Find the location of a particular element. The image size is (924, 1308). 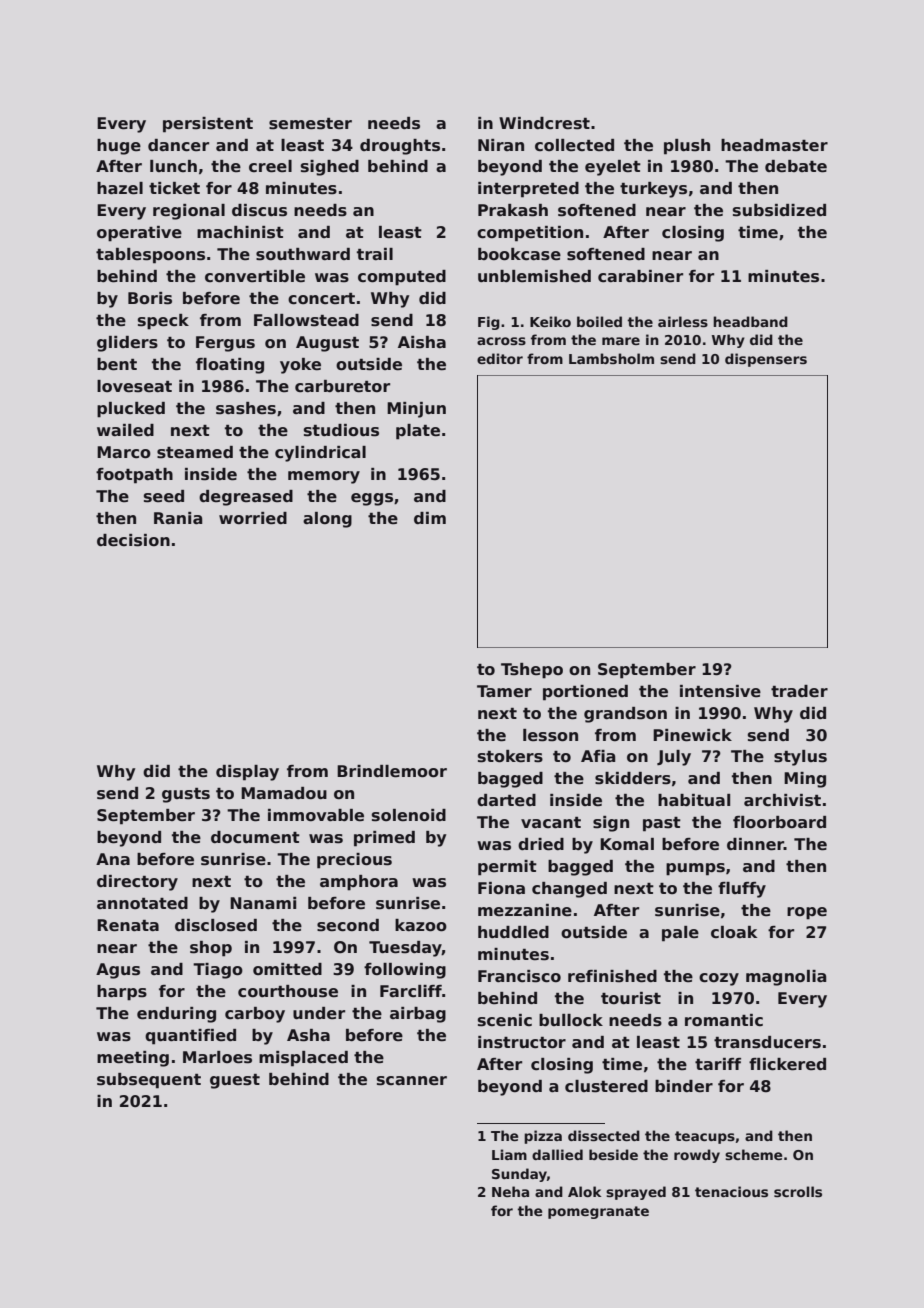

quantified is located at coordinates (190, 1037).
